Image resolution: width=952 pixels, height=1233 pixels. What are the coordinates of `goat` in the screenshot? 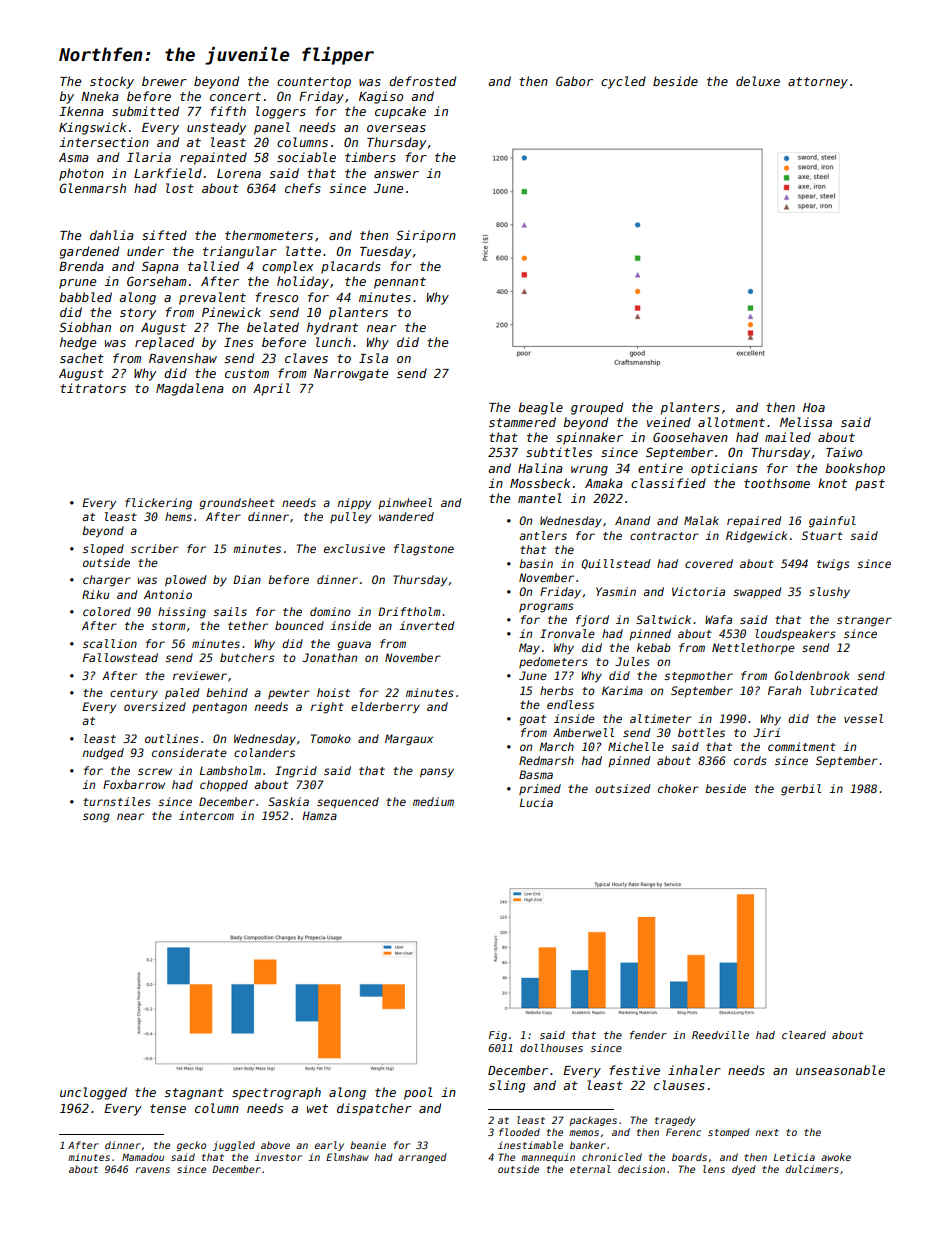 It's located at (532, 720).
